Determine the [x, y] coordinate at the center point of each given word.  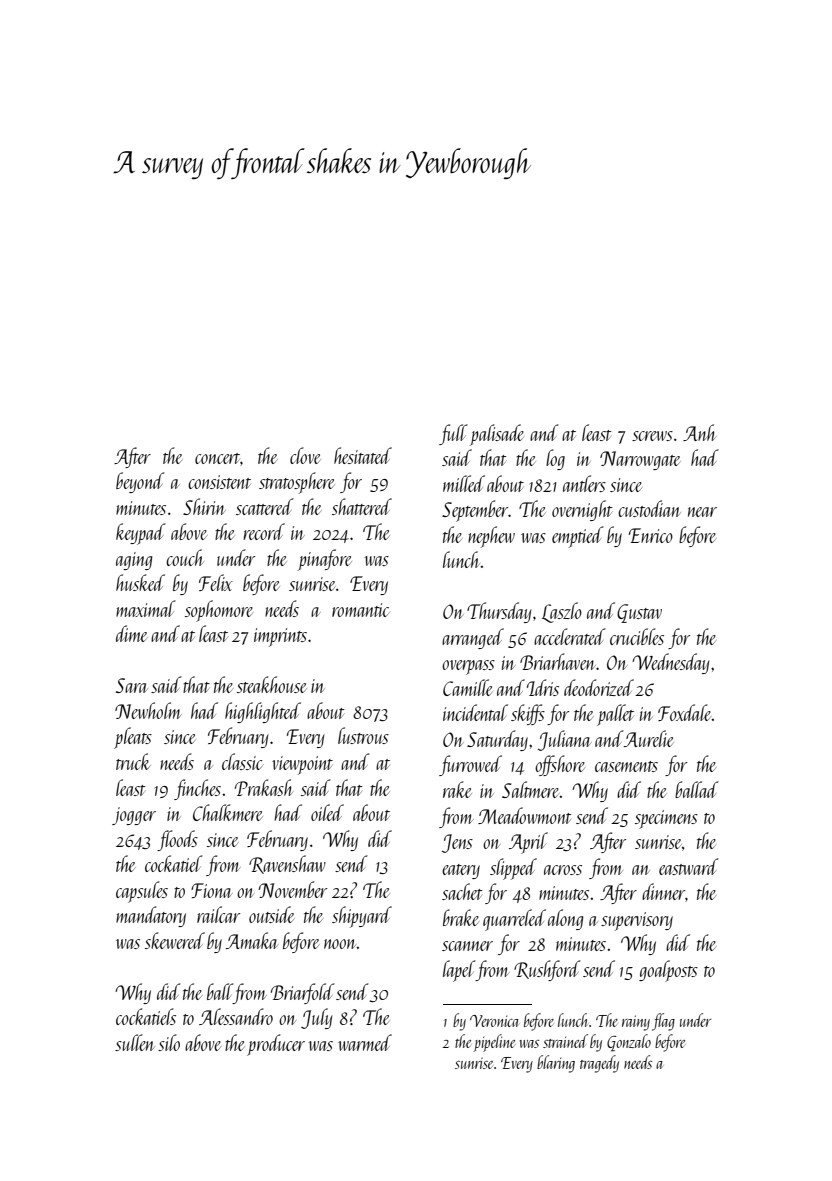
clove [305, 455]
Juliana [564, 740]
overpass [468, 667]
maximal [146, 608]
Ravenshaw [287, 864]
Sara [131, 685]
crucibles [637, 636]
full [453, 434]
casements [626, 766]
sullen [135, 1042]
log [555, 459]
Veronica [494, 1021]
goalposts [668, 971]
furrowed [470, 765]
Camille [468, 687]
